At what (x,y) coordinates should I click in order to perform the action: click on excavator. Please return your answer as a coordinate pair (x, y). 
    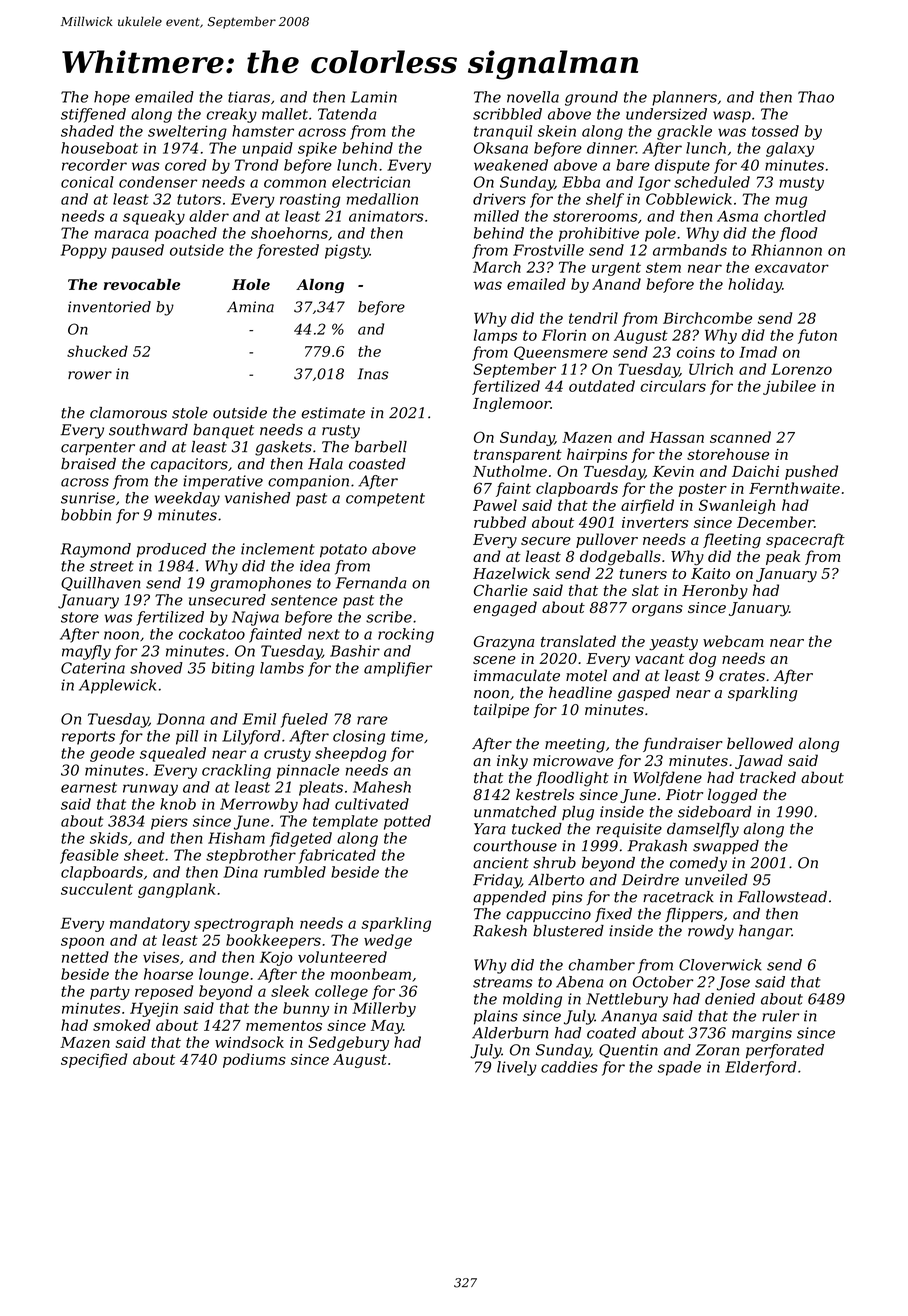
    Looking at the image, I should click on (792, 267).
